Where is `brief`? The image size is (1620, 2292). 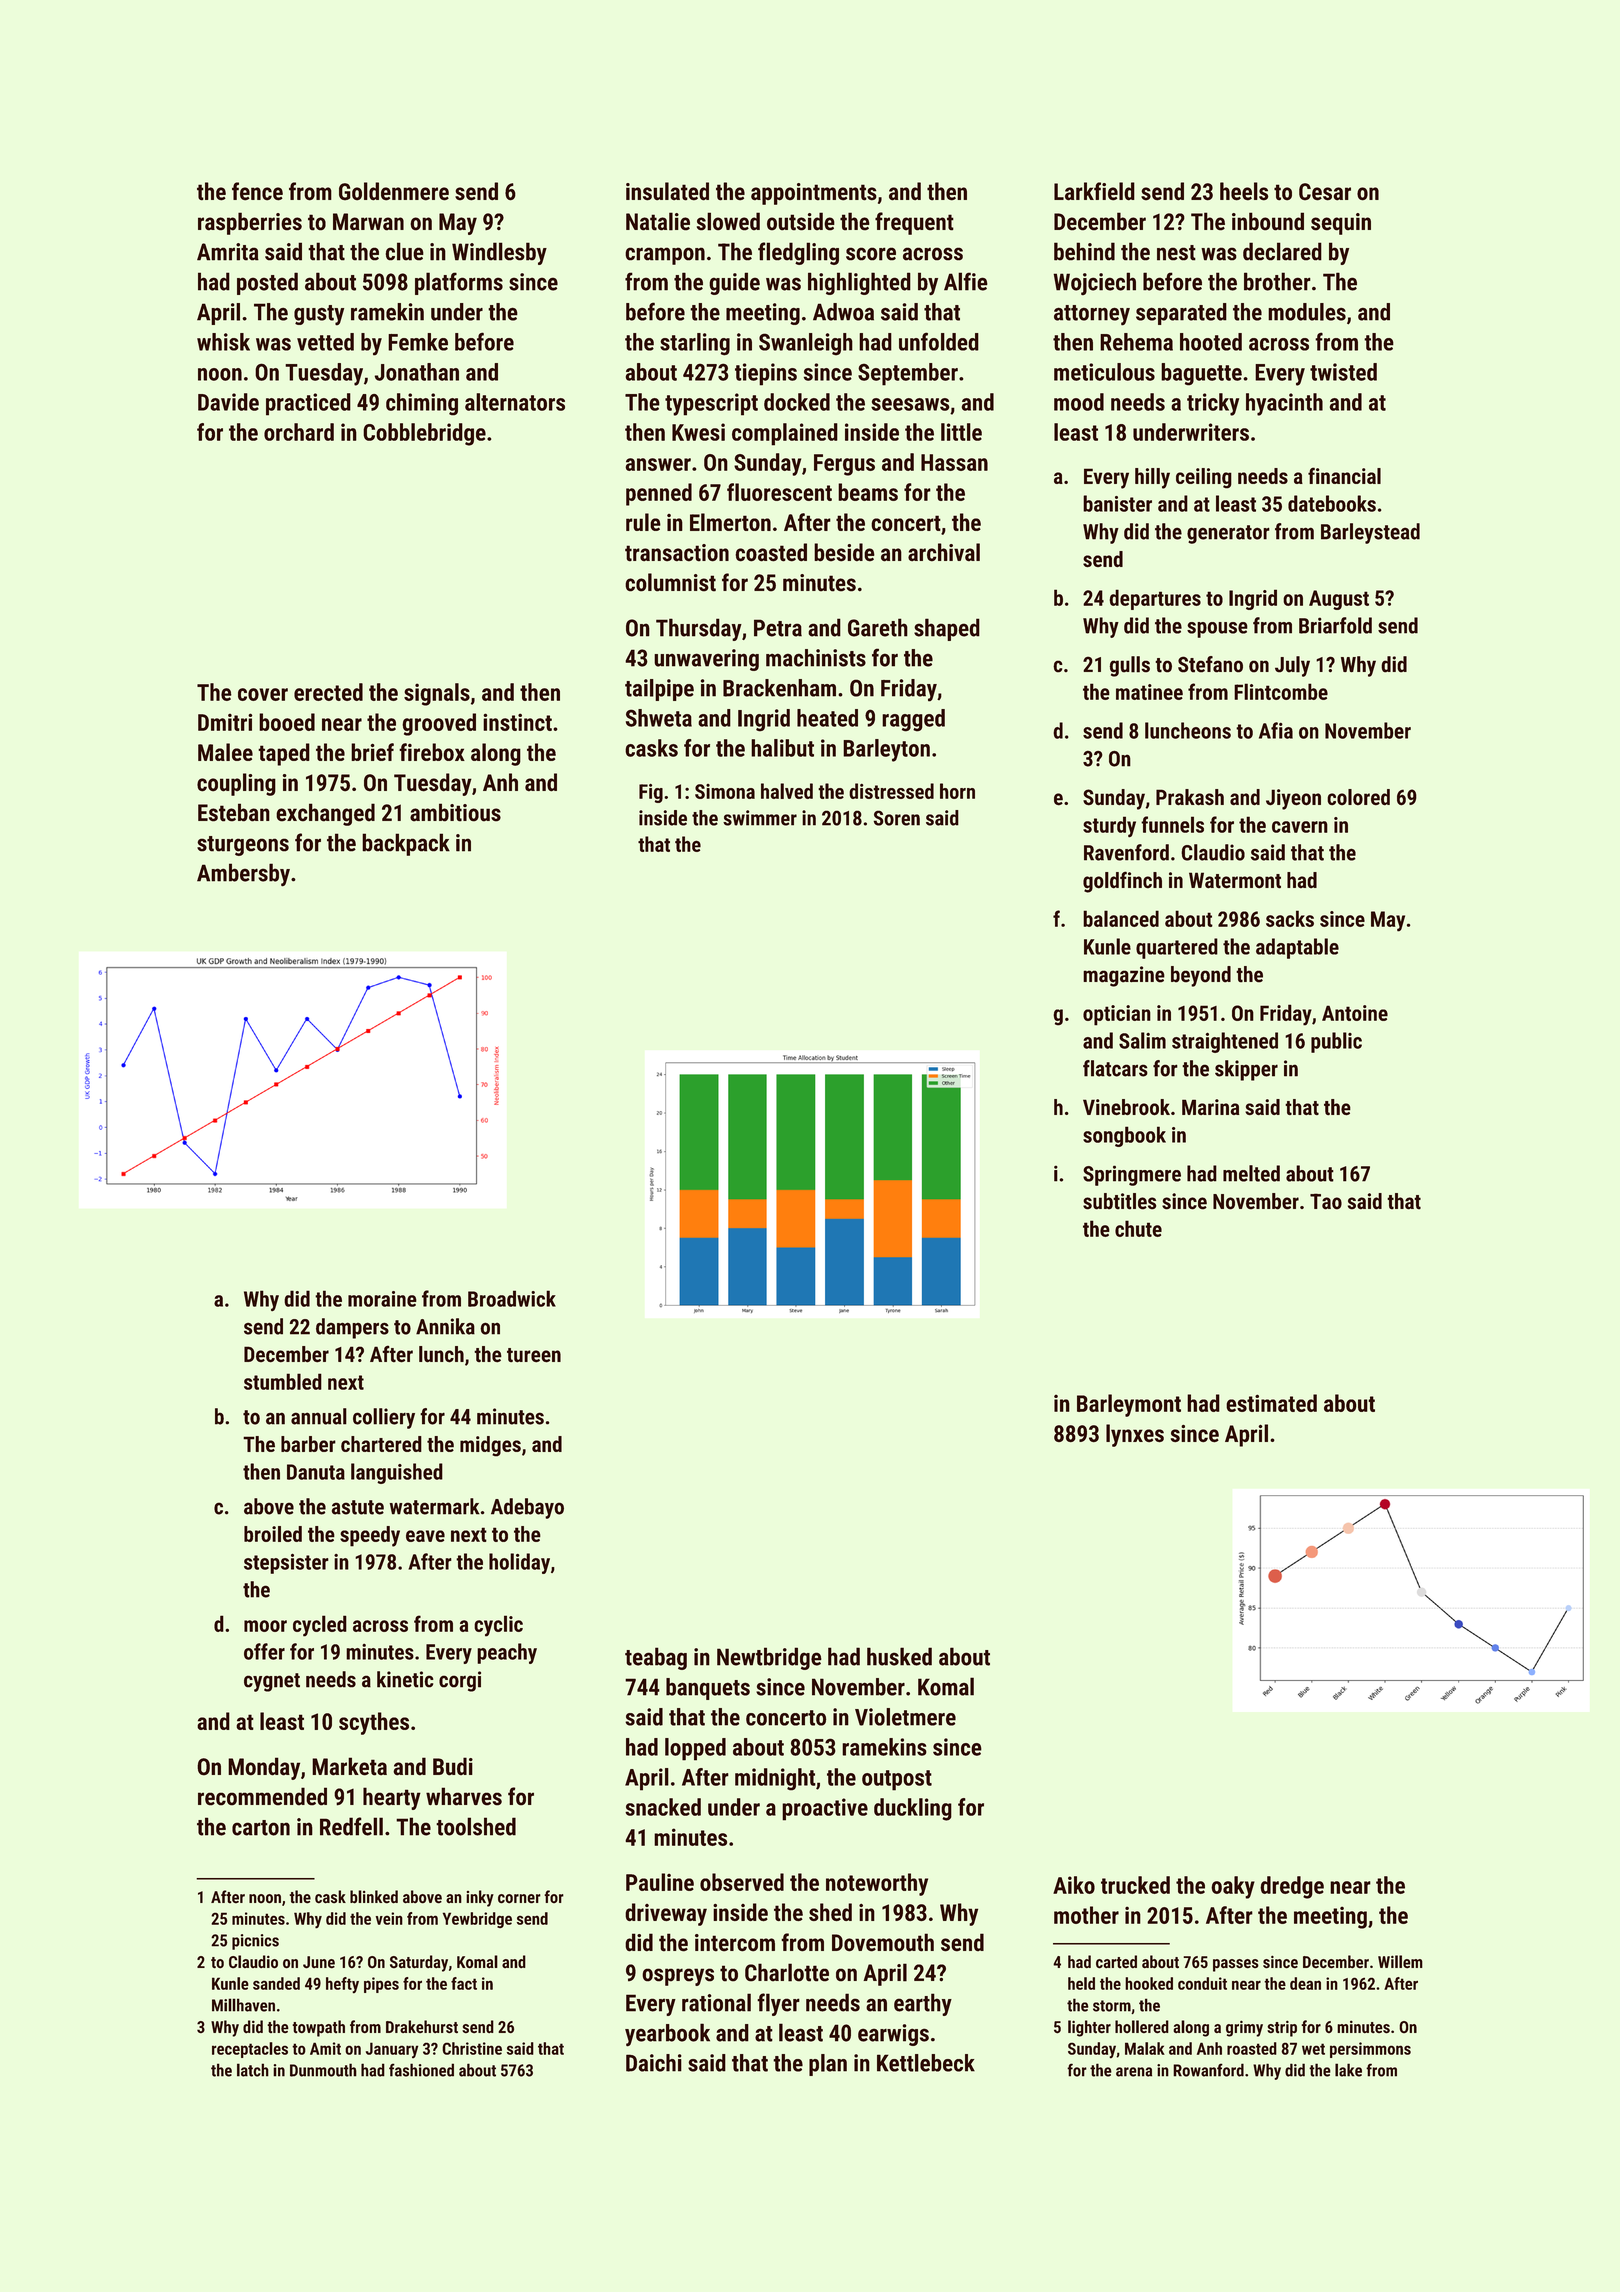
brief is located at coordinates (372, 752).
